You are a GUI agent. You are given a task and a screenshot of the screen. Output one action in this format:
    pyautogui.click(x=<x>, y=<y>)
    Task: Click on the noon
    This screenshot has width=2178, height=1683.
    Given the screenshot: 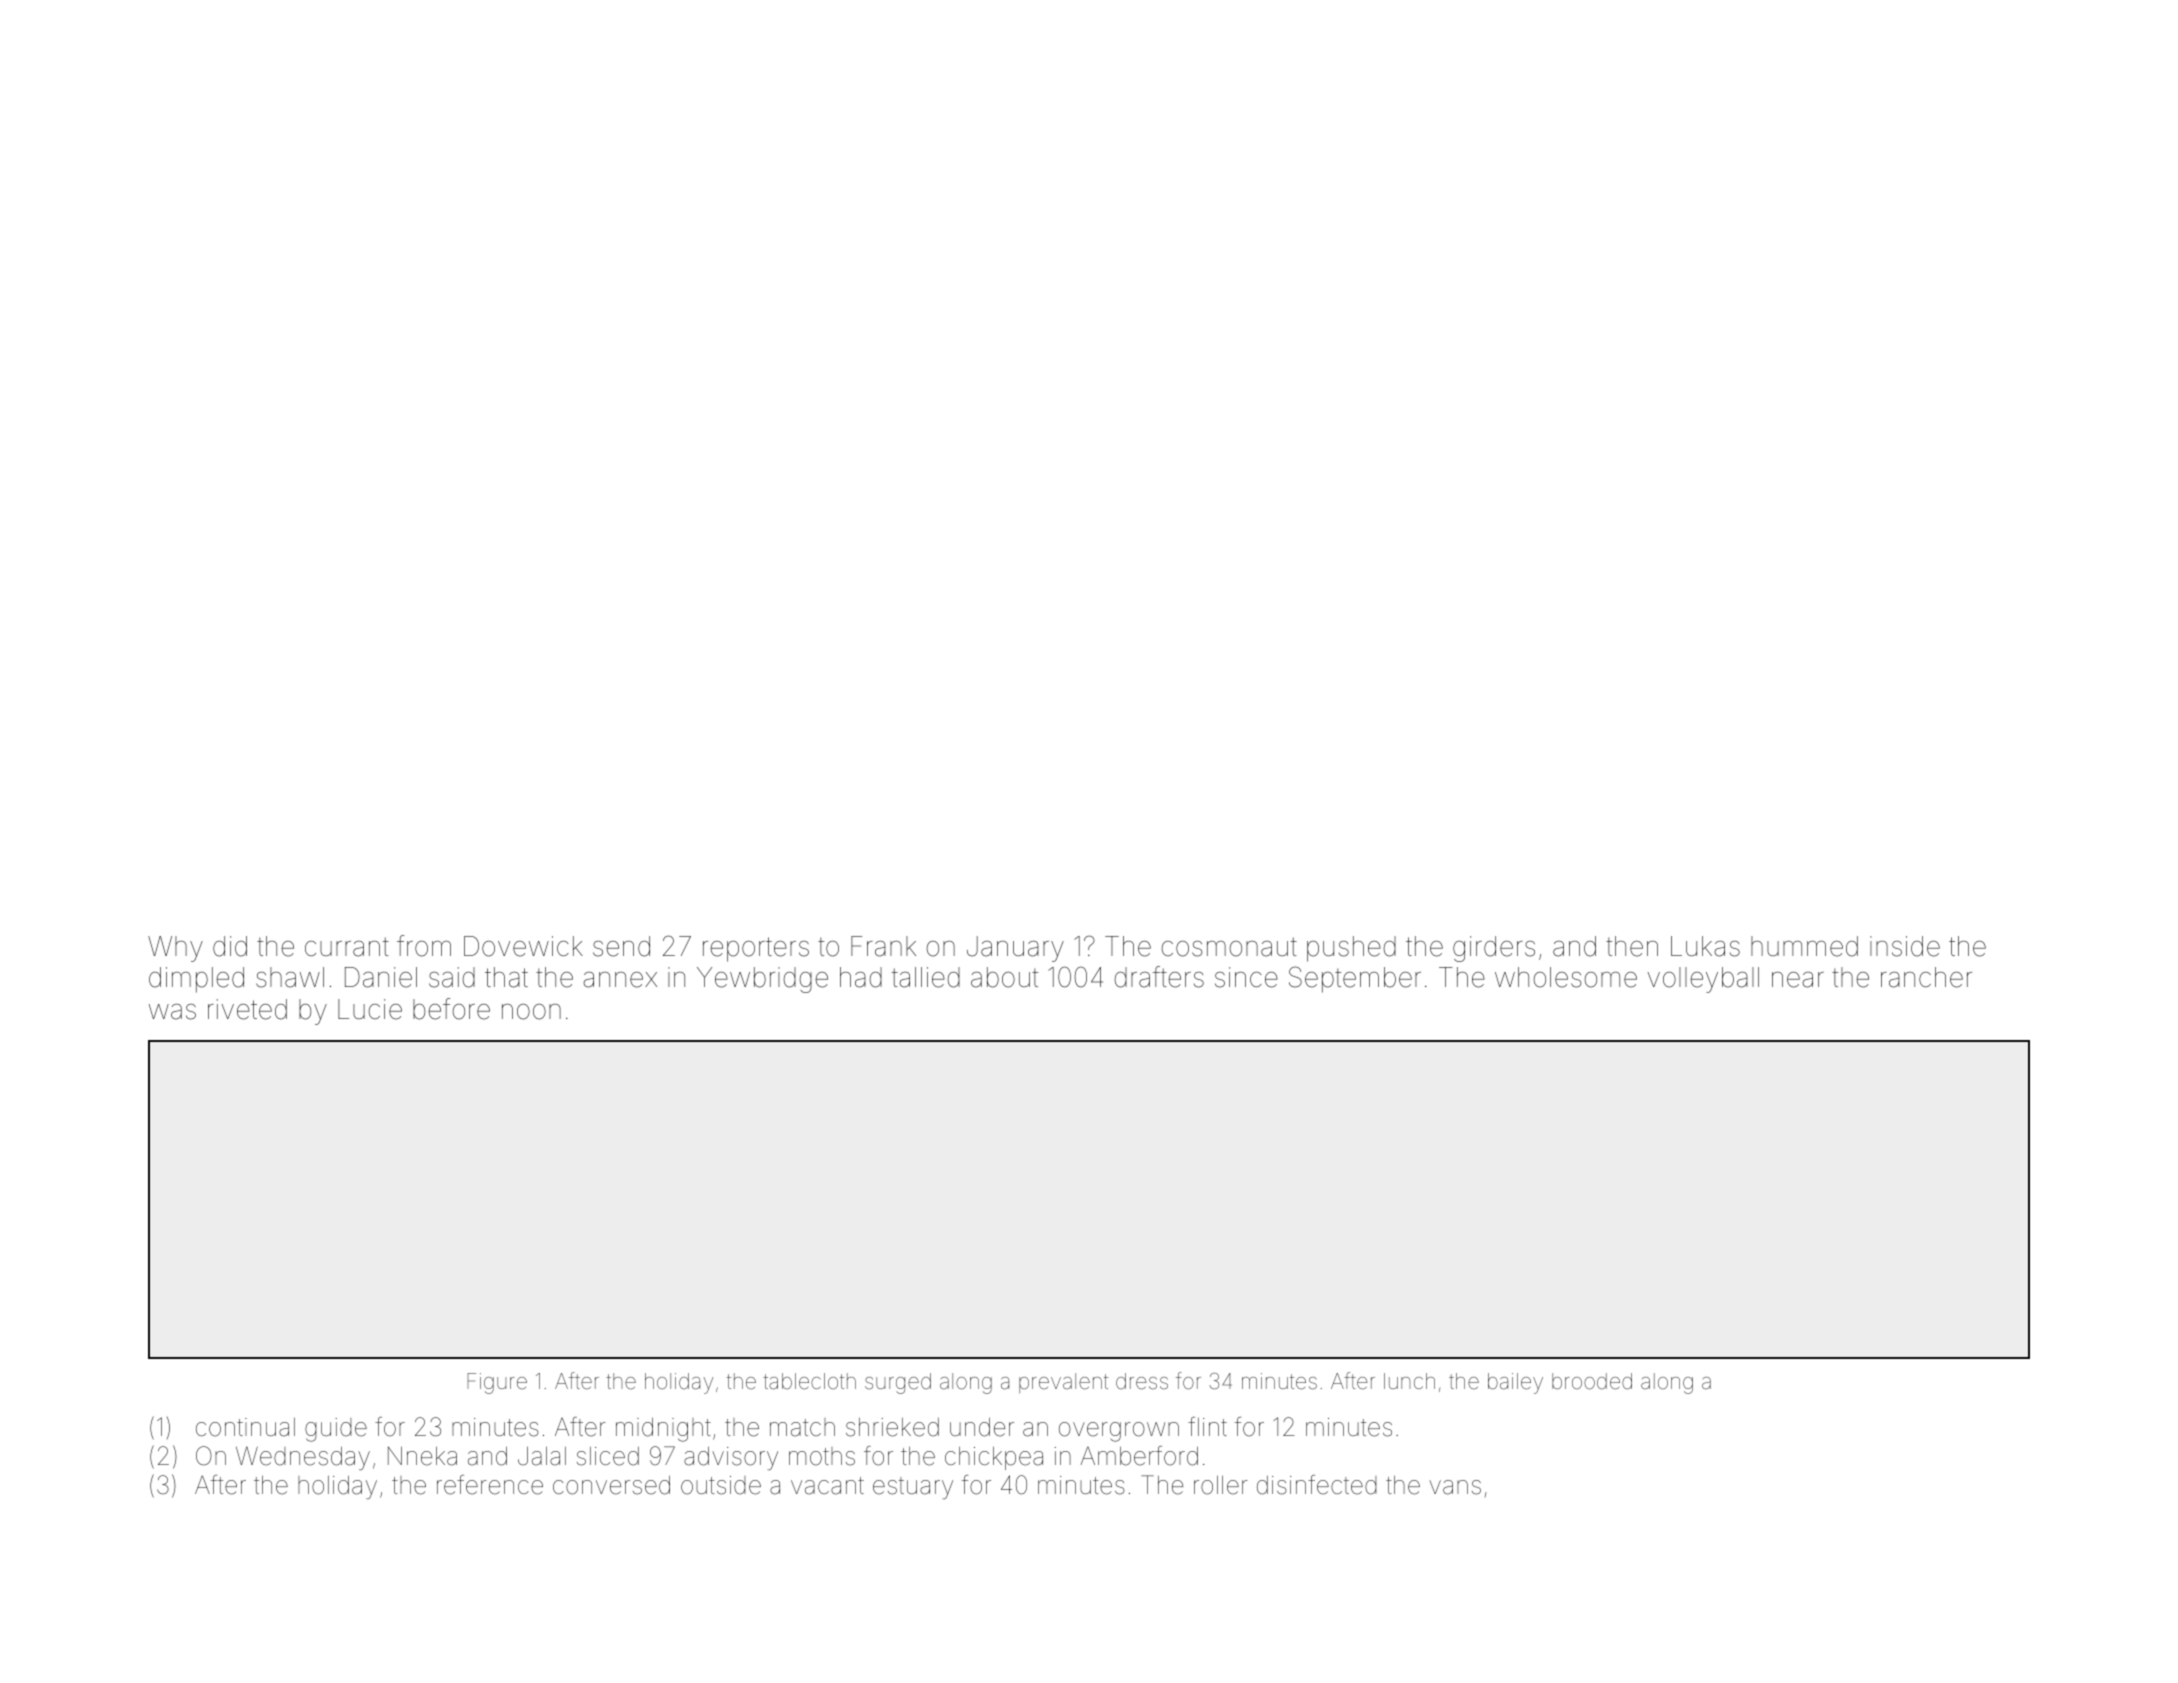 What is the action you would take?
    pyautogui.click(x=531, y=1012)
